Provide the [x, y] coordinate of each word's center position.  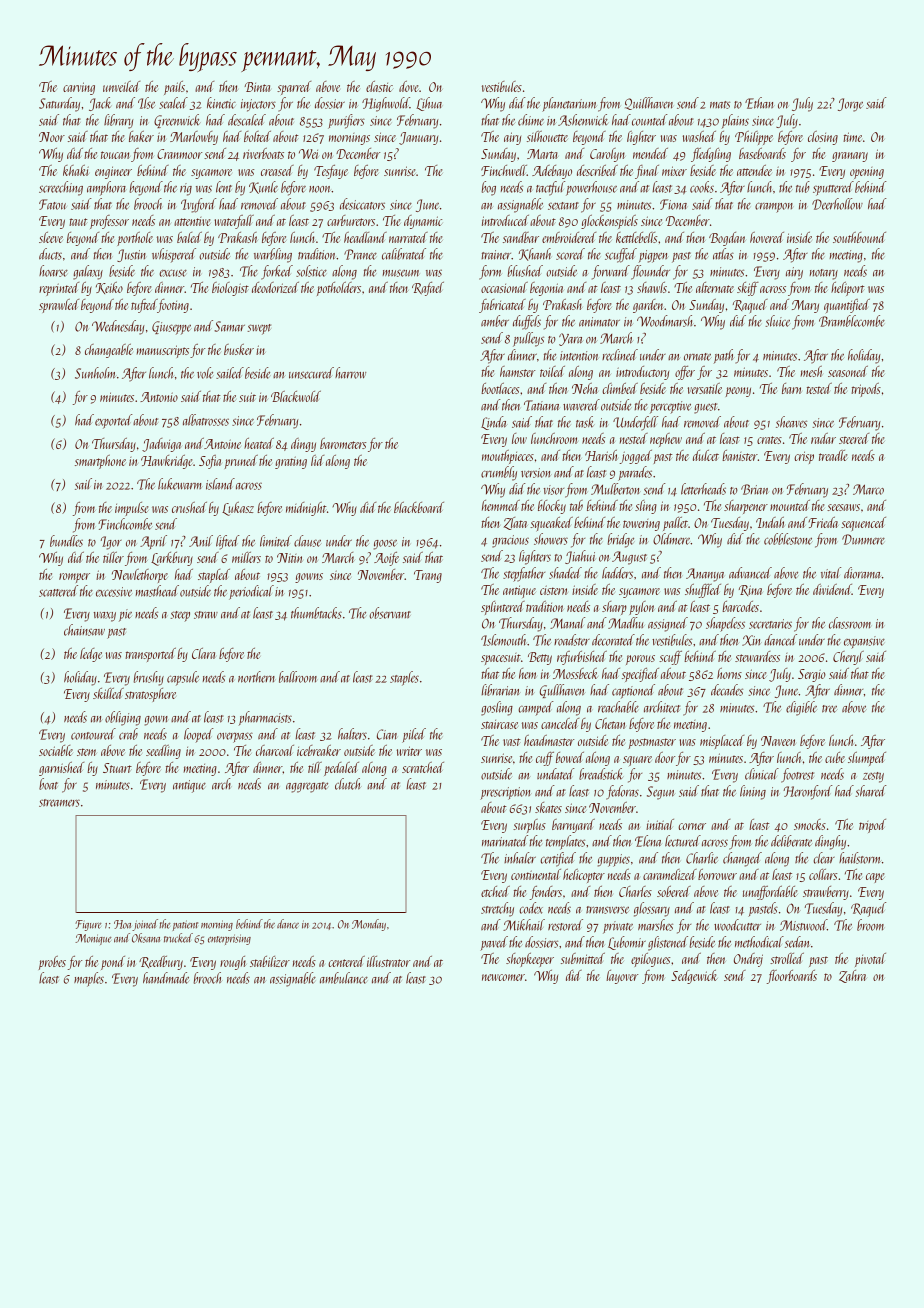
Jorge [850, 105]
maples [89, 979]
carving [79, 88]
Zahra [853, 976]
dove [408, 86]
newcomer [503, 977]
